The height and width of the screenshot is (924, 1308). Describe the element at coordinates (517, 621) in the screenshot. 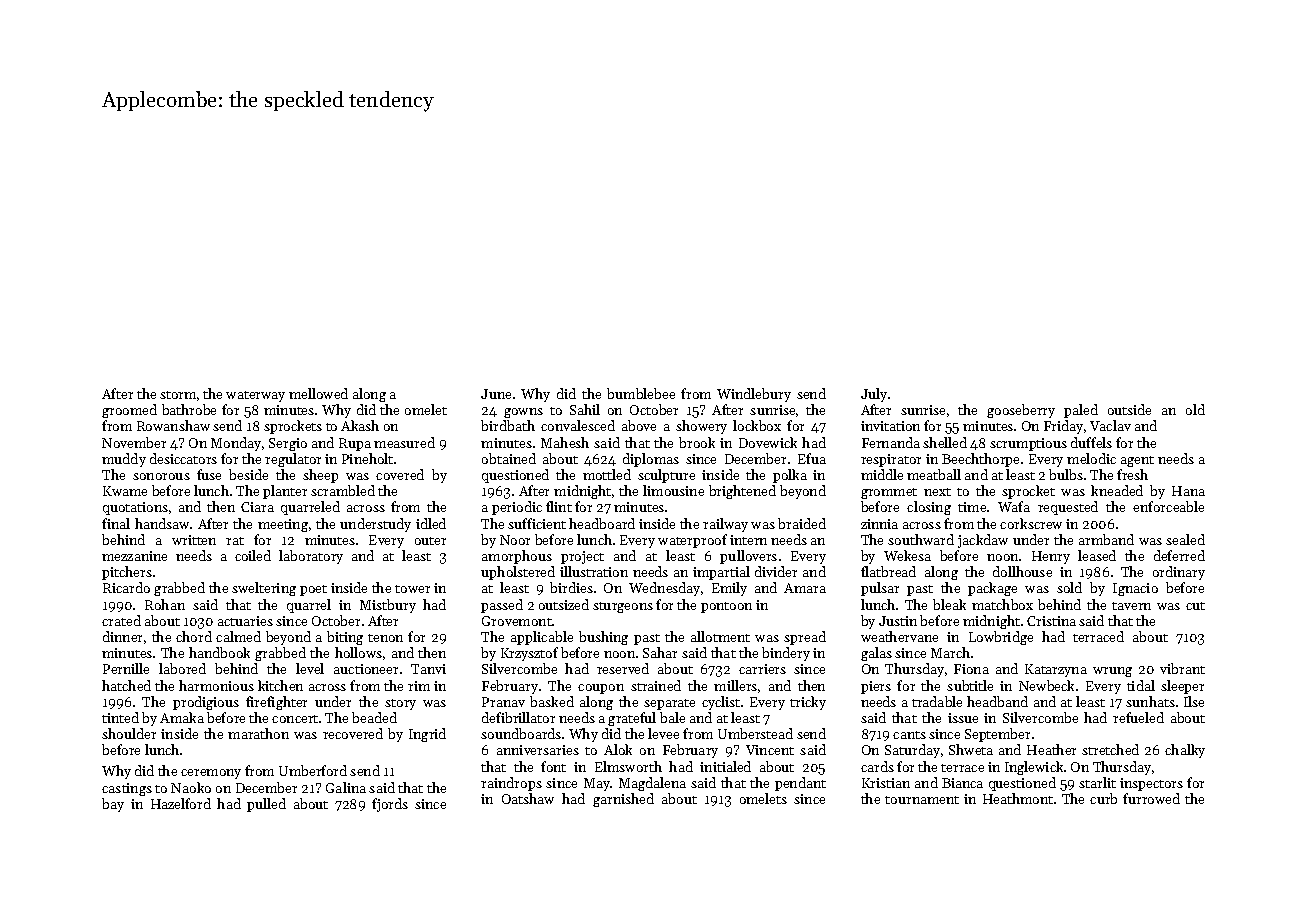

I see `Grovemont` at that location.
